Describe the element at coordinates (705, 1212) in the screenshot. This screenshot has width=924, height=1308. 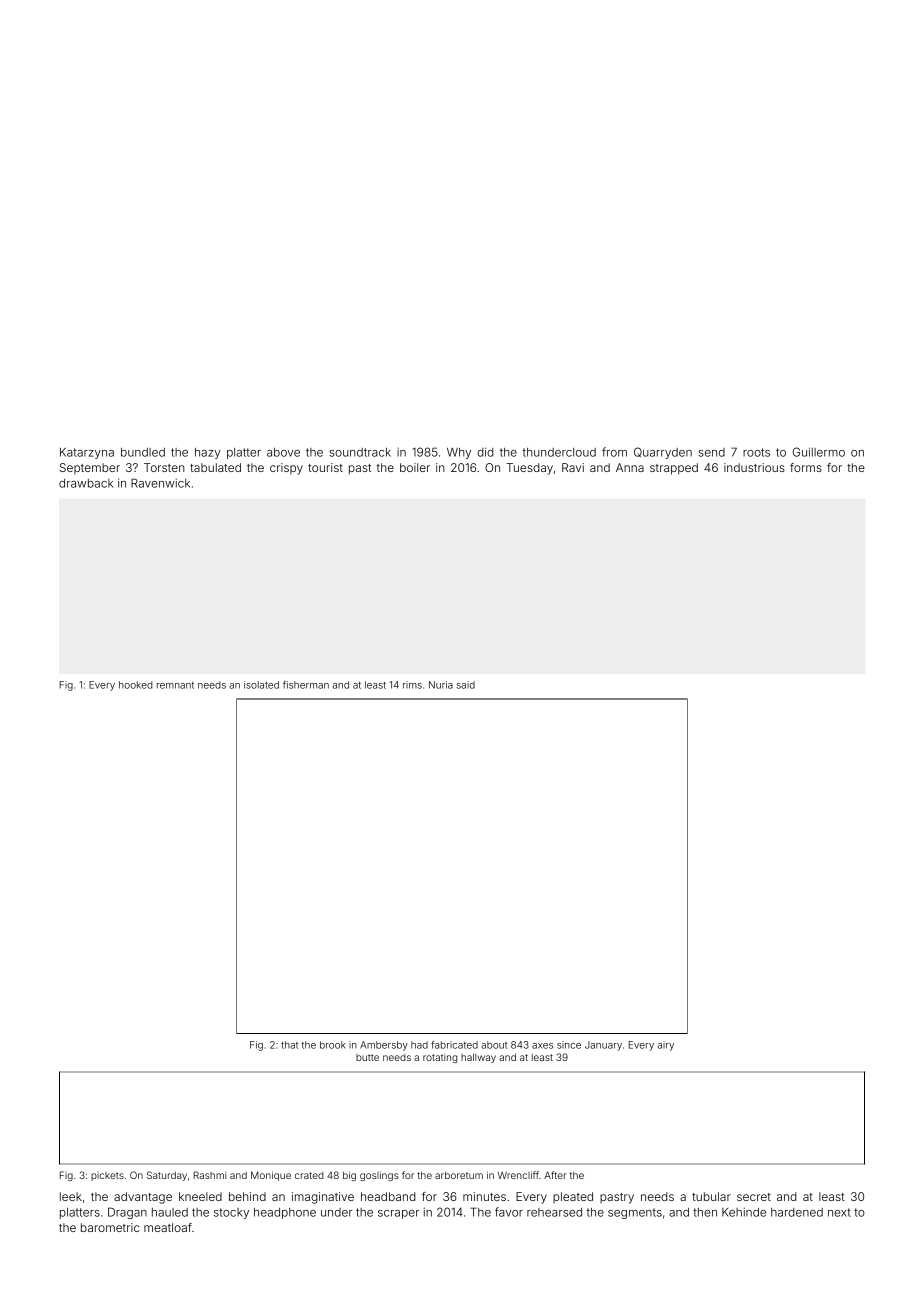
I see `then` at that location.
